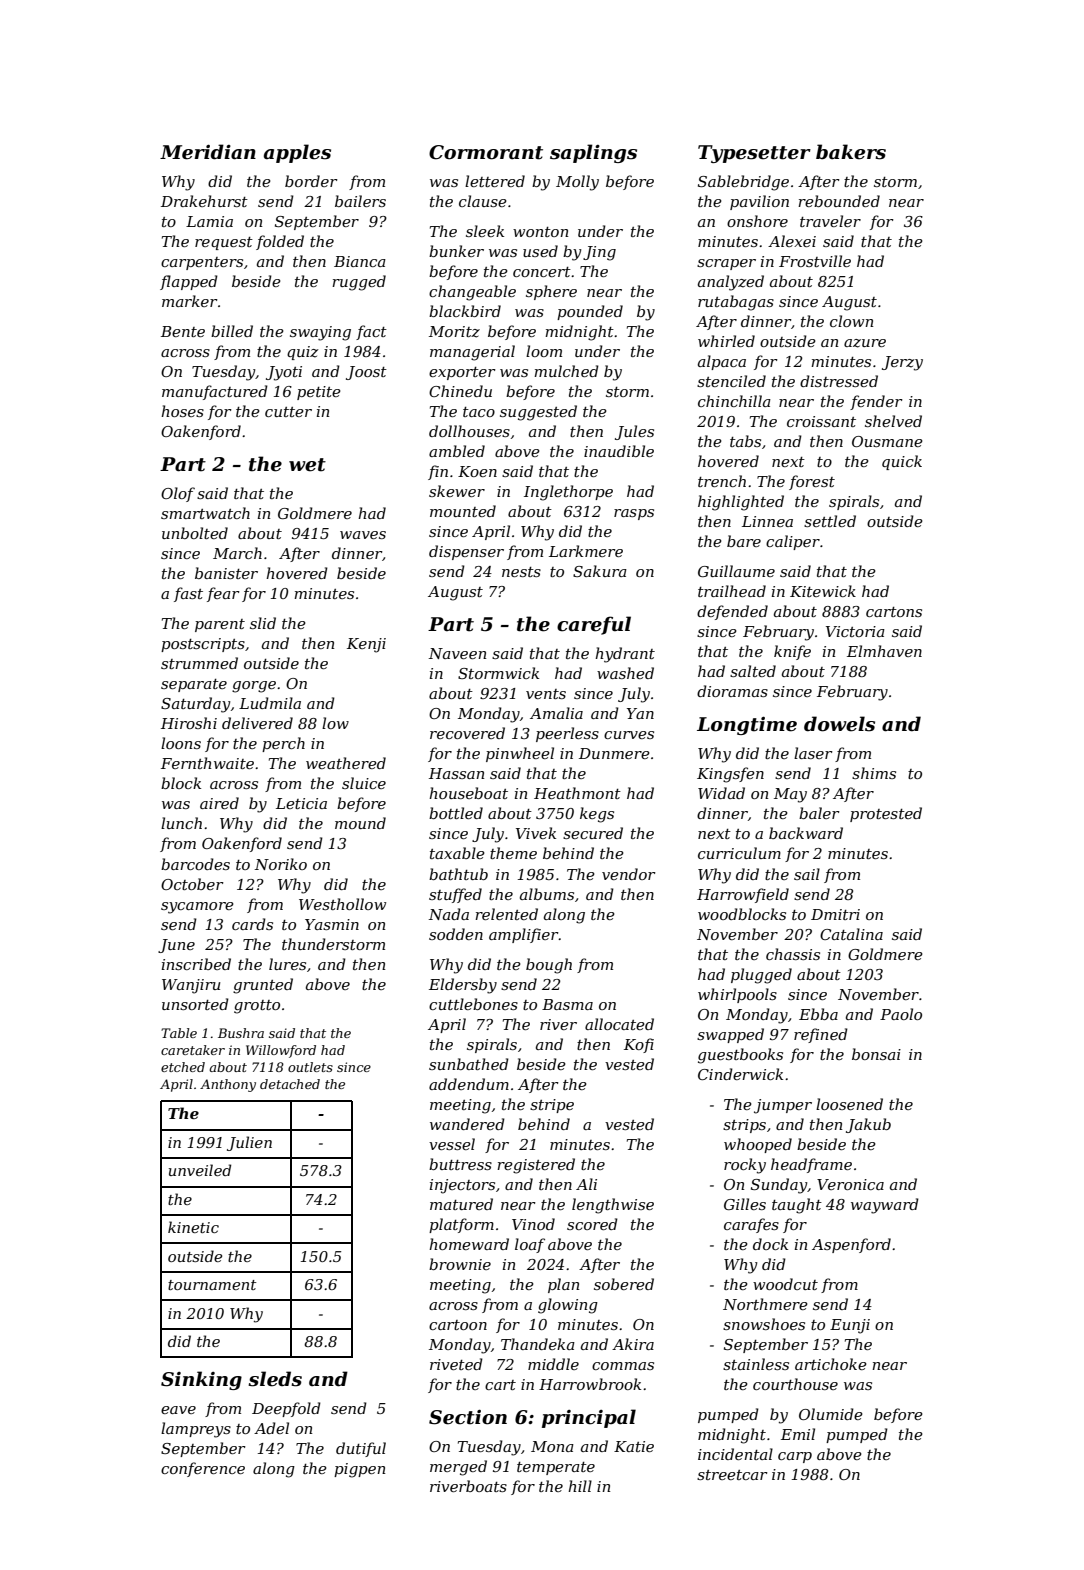 The image size is (1084, 1570). What do you see at coordinates (194, 685) in the screenshot?
I see `separate` at bounding box center [194, 685].
